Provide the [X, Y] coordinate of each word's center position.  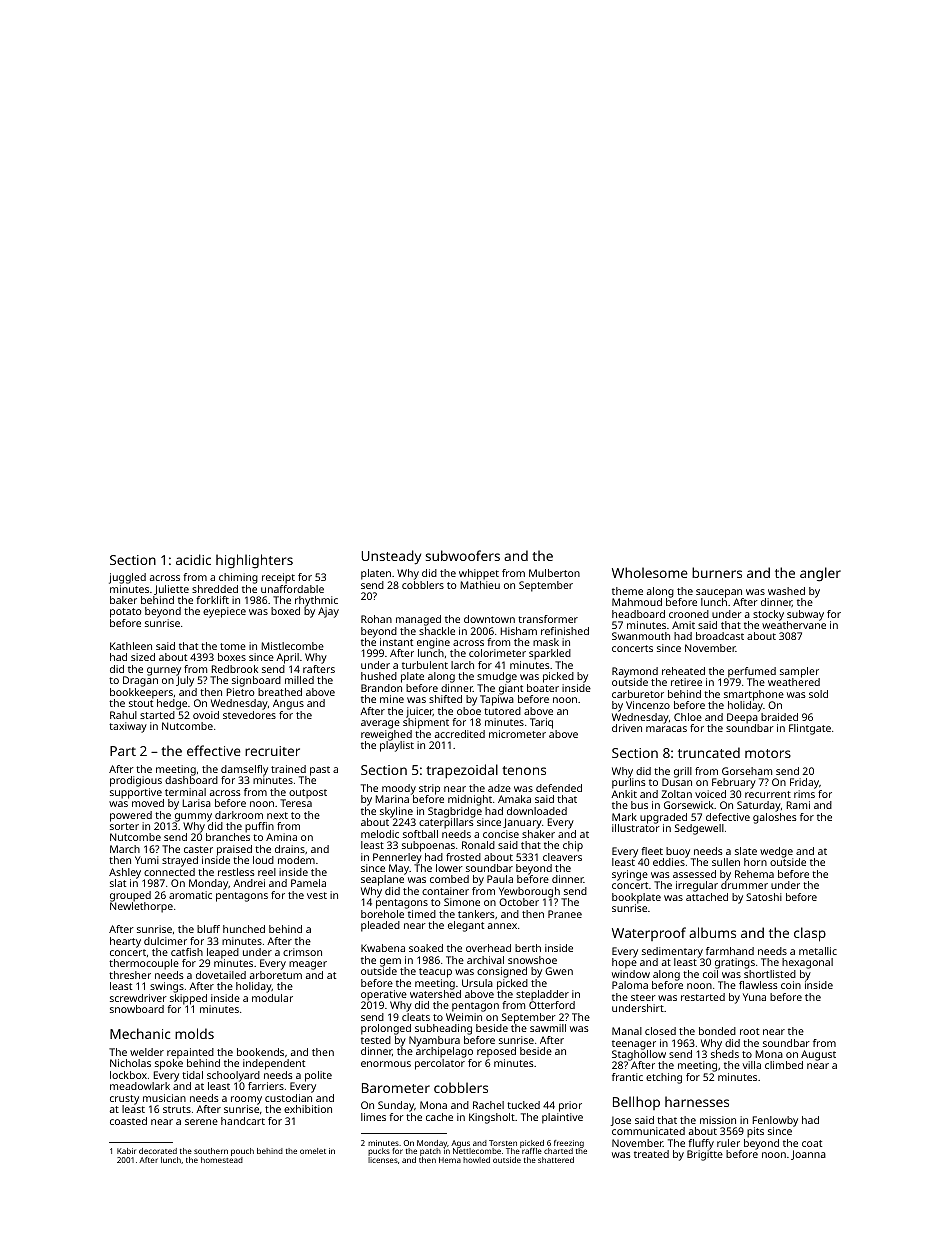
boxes [232, 657]
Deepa [742, 718]
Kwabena [383, 948]
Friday [804, 783]
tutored [502, 711]
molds [194, 1033]
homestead [222, 1160]
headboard [638, 614]
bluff [208, 929]
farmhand [730, 951]
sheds [725, 1054]
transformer [548, 619]
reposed [496, 1052]
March [125, 849]
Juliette [171, 590]
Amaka [514, 799]
